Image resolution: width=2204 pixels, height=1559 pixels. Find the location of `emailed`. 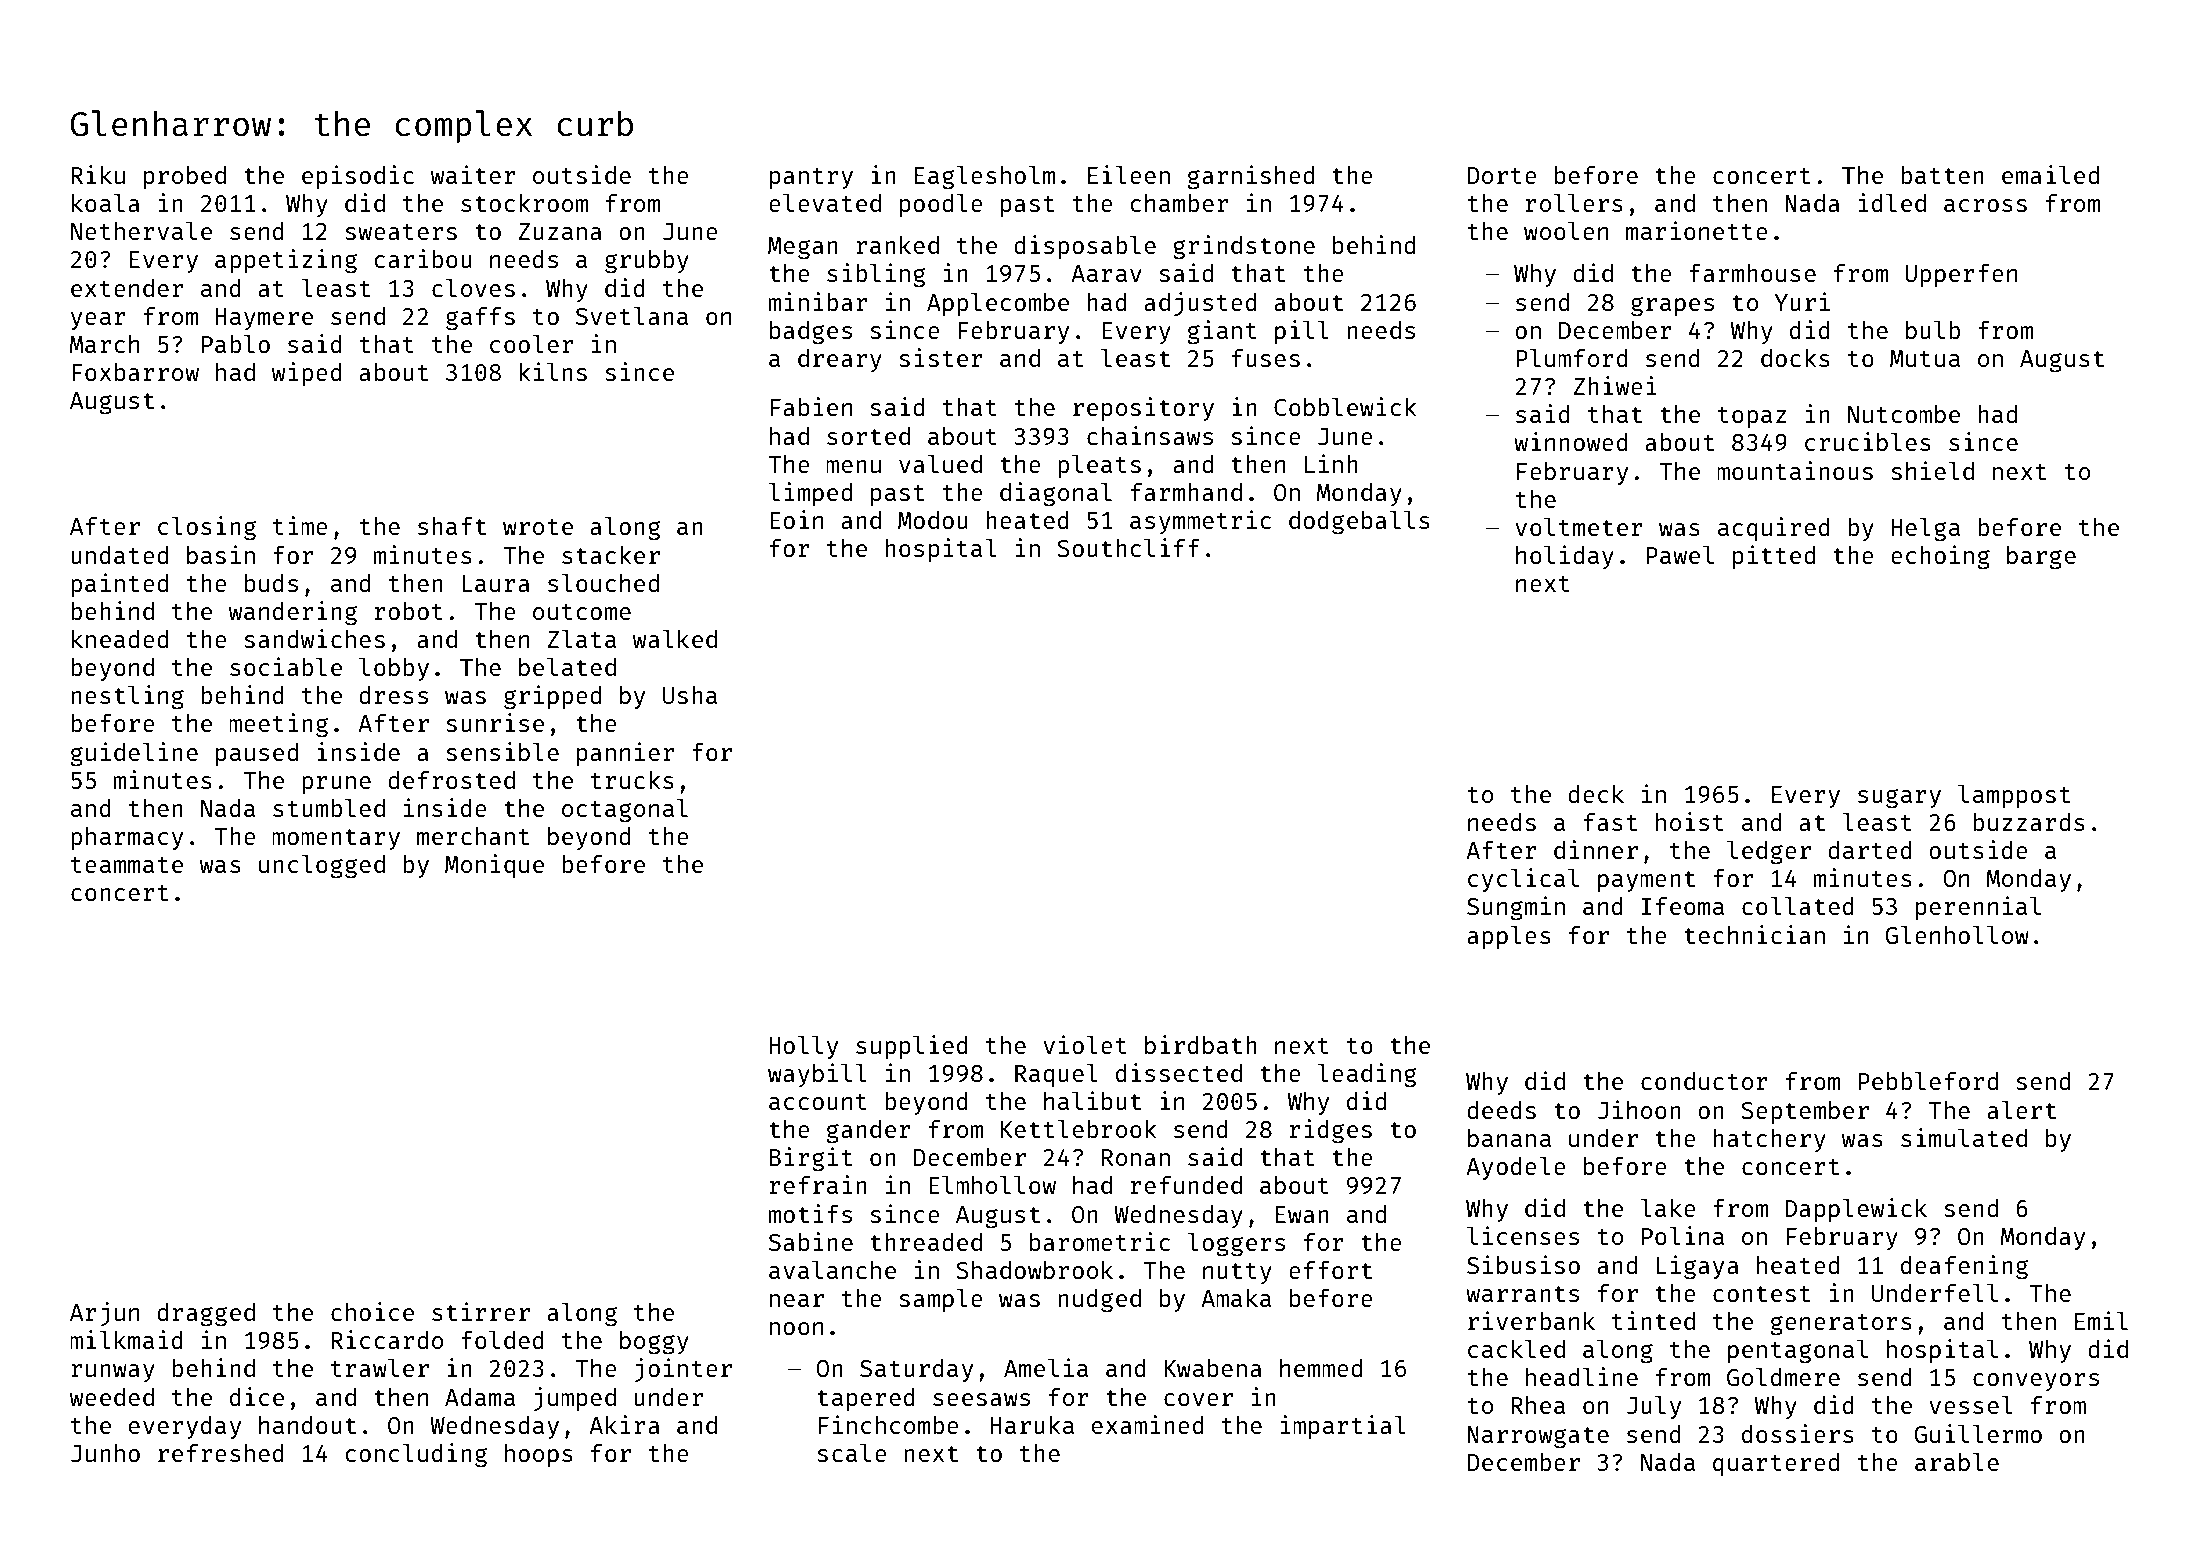

emailed is located at coordinates (2050, 174).
